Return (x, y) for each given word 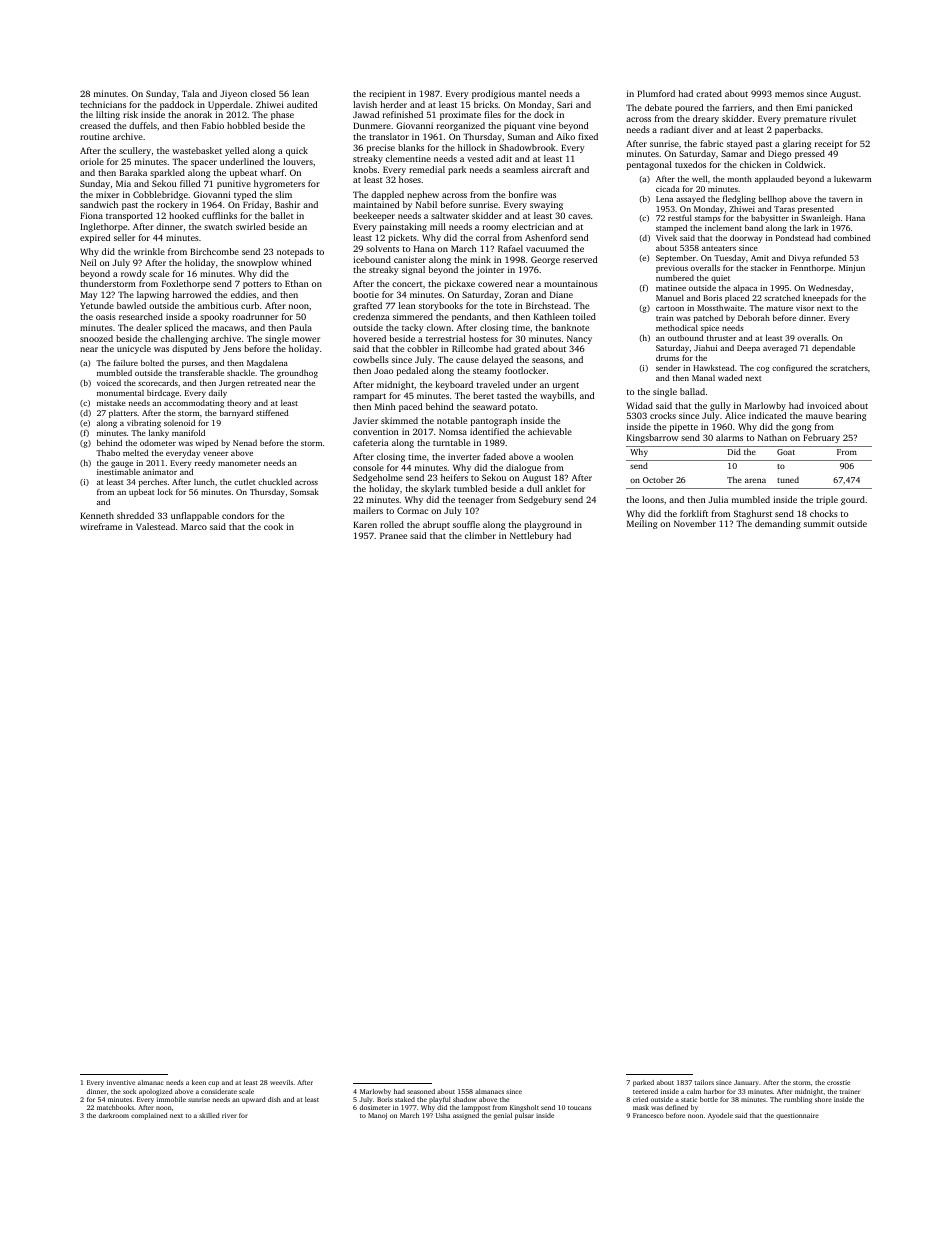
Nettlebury (531, 536)
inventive (121, 1082)
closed (263, 93)
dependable (833, 349)
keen (199, 1082)
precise (381, 148)
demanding (778, 524)
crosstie (838, 1082)
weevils (281, 1082)
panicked (834, 108)
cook (273, 526)
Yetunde (97, 305)
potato (522, 408)
